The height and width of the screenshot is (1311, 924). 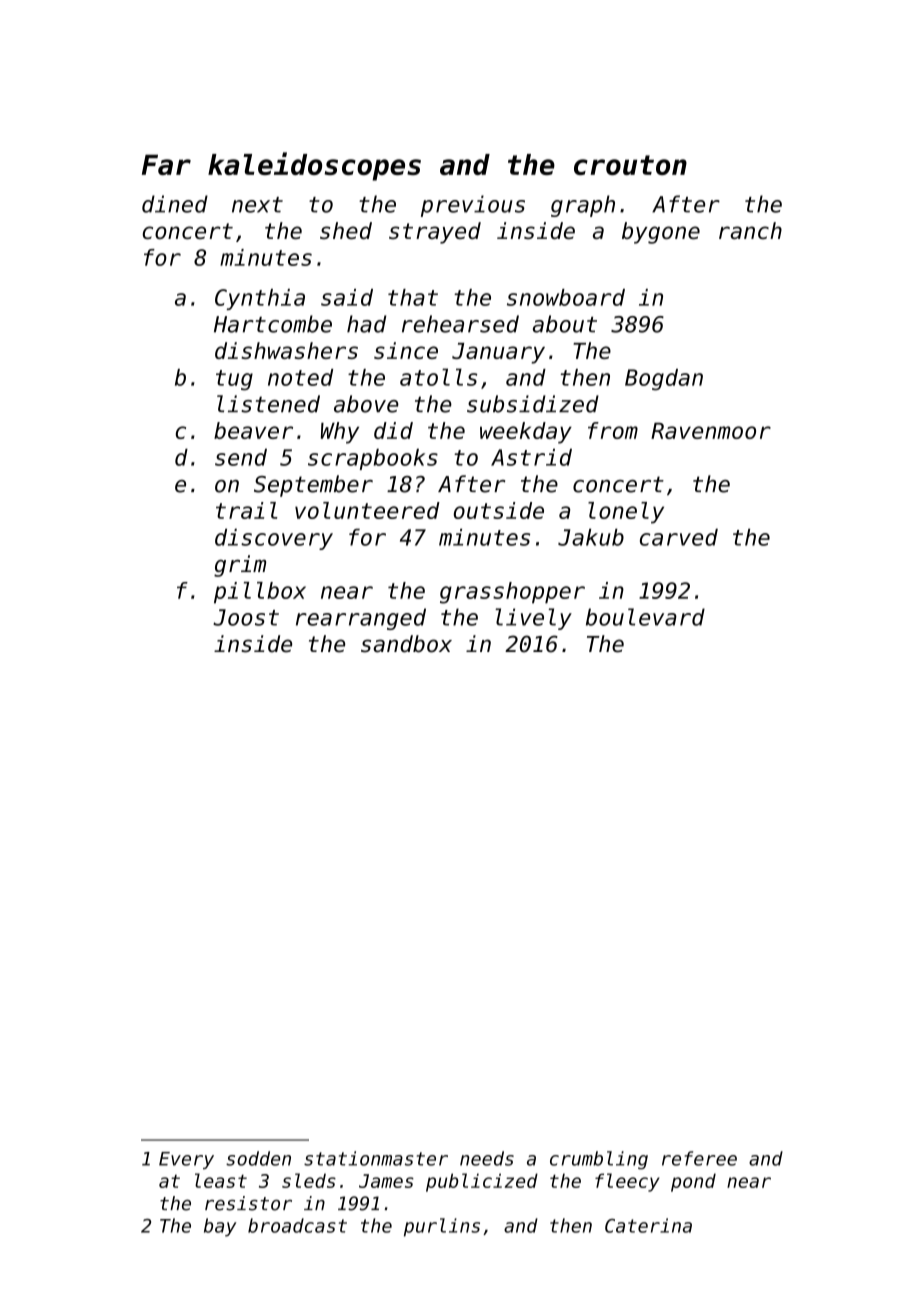 What do you see at coordinates (346, 230) in the screenshot?
I see `shed` at bounding box center [346, 230].
